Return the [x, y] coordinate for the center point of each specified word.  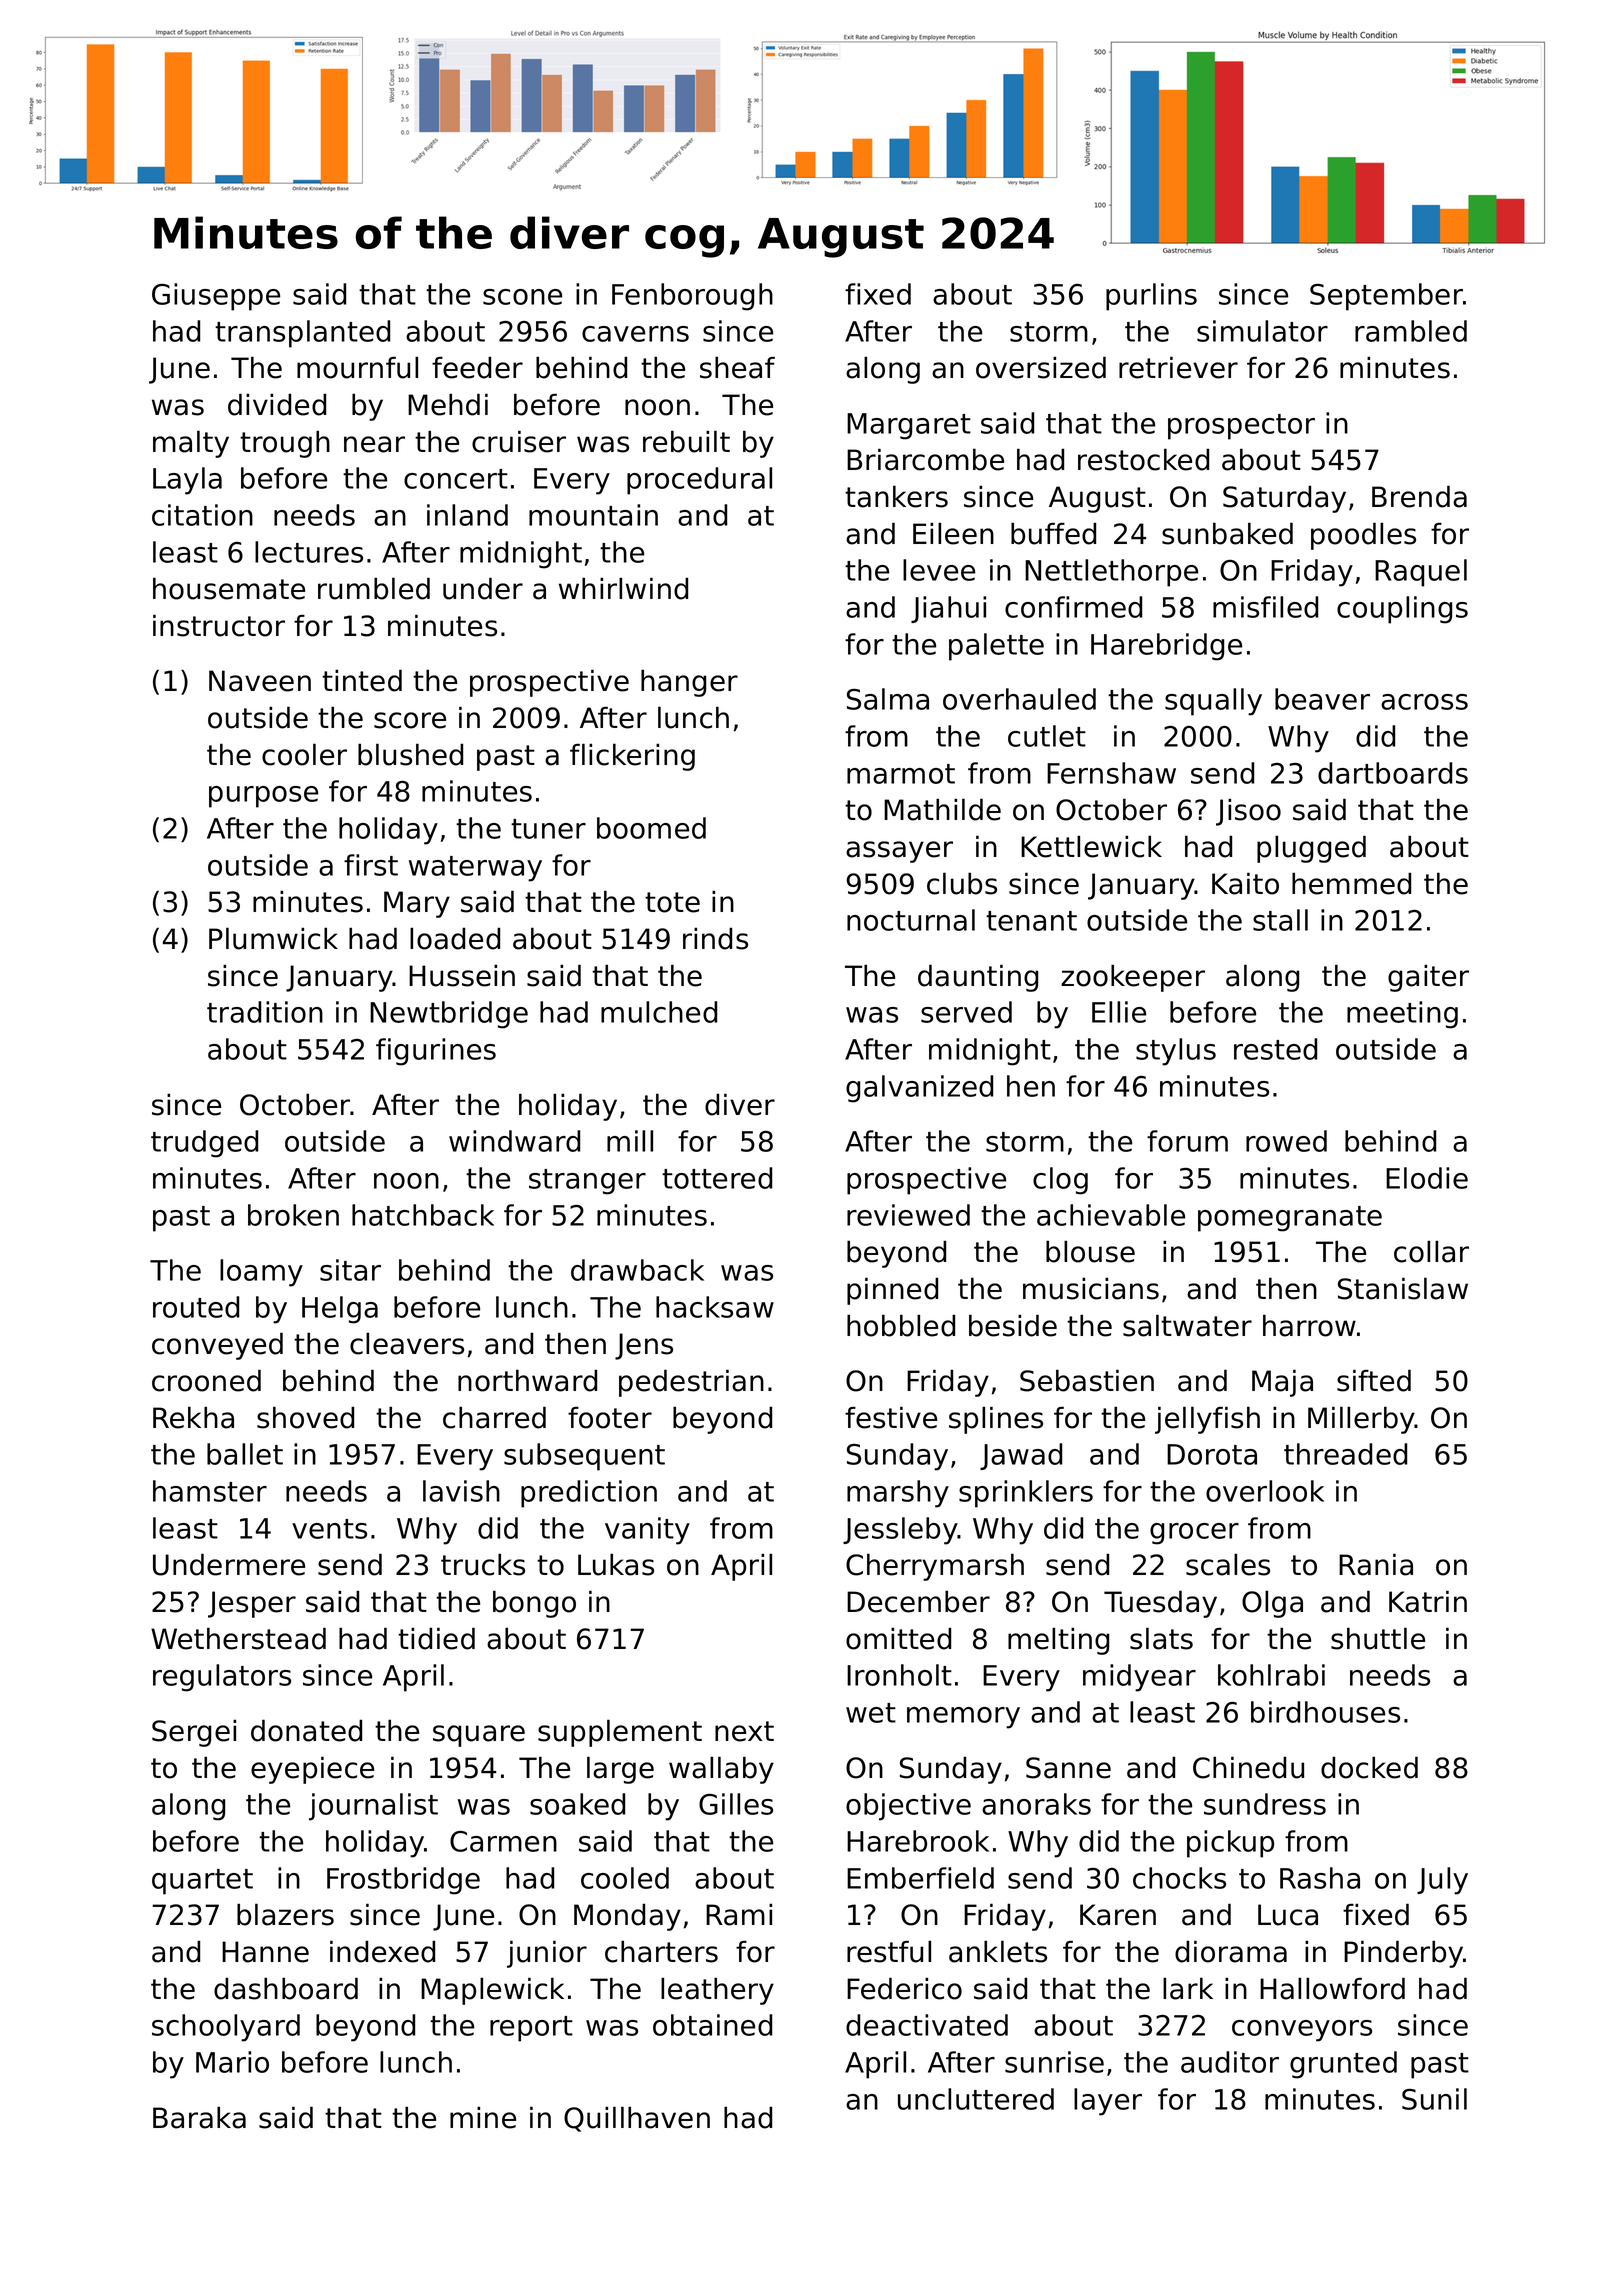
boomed [651, 828]
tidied [436, 1638]
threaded [1345, 1454]
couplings [1402, 610]
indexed [382, 1951]
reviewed [908, 1215]
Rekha [193, 1417]
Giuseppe [216, 297]
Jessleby [900, 1531]
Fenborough [692, 297]
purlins [1151, 297]
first [371, 865]
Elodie [1427, 1178]
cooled [625, 1878]
